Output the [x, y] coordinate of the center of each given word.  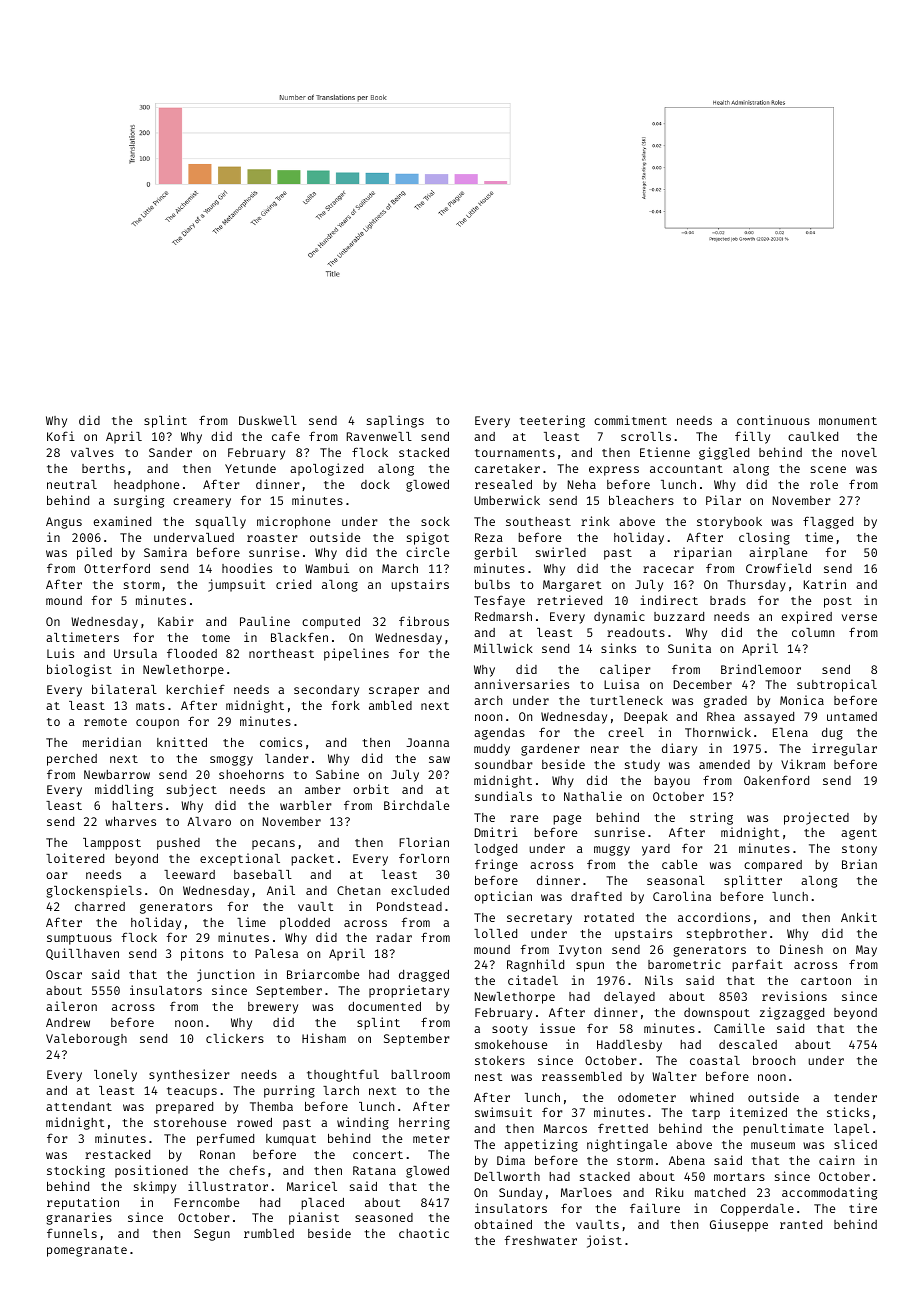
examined [122, 521]
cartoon [826, 981]
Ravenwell [379, 436]
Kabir [176, 621]
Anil [281, 890]
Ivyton [580, 951]
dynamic [619, 617]
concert [378, 1155]
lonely [115, 1076]
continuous [773, 420]
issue [557, 1028]
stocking [76, 1171]
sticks [848, 1112]
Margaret [572, 586]
